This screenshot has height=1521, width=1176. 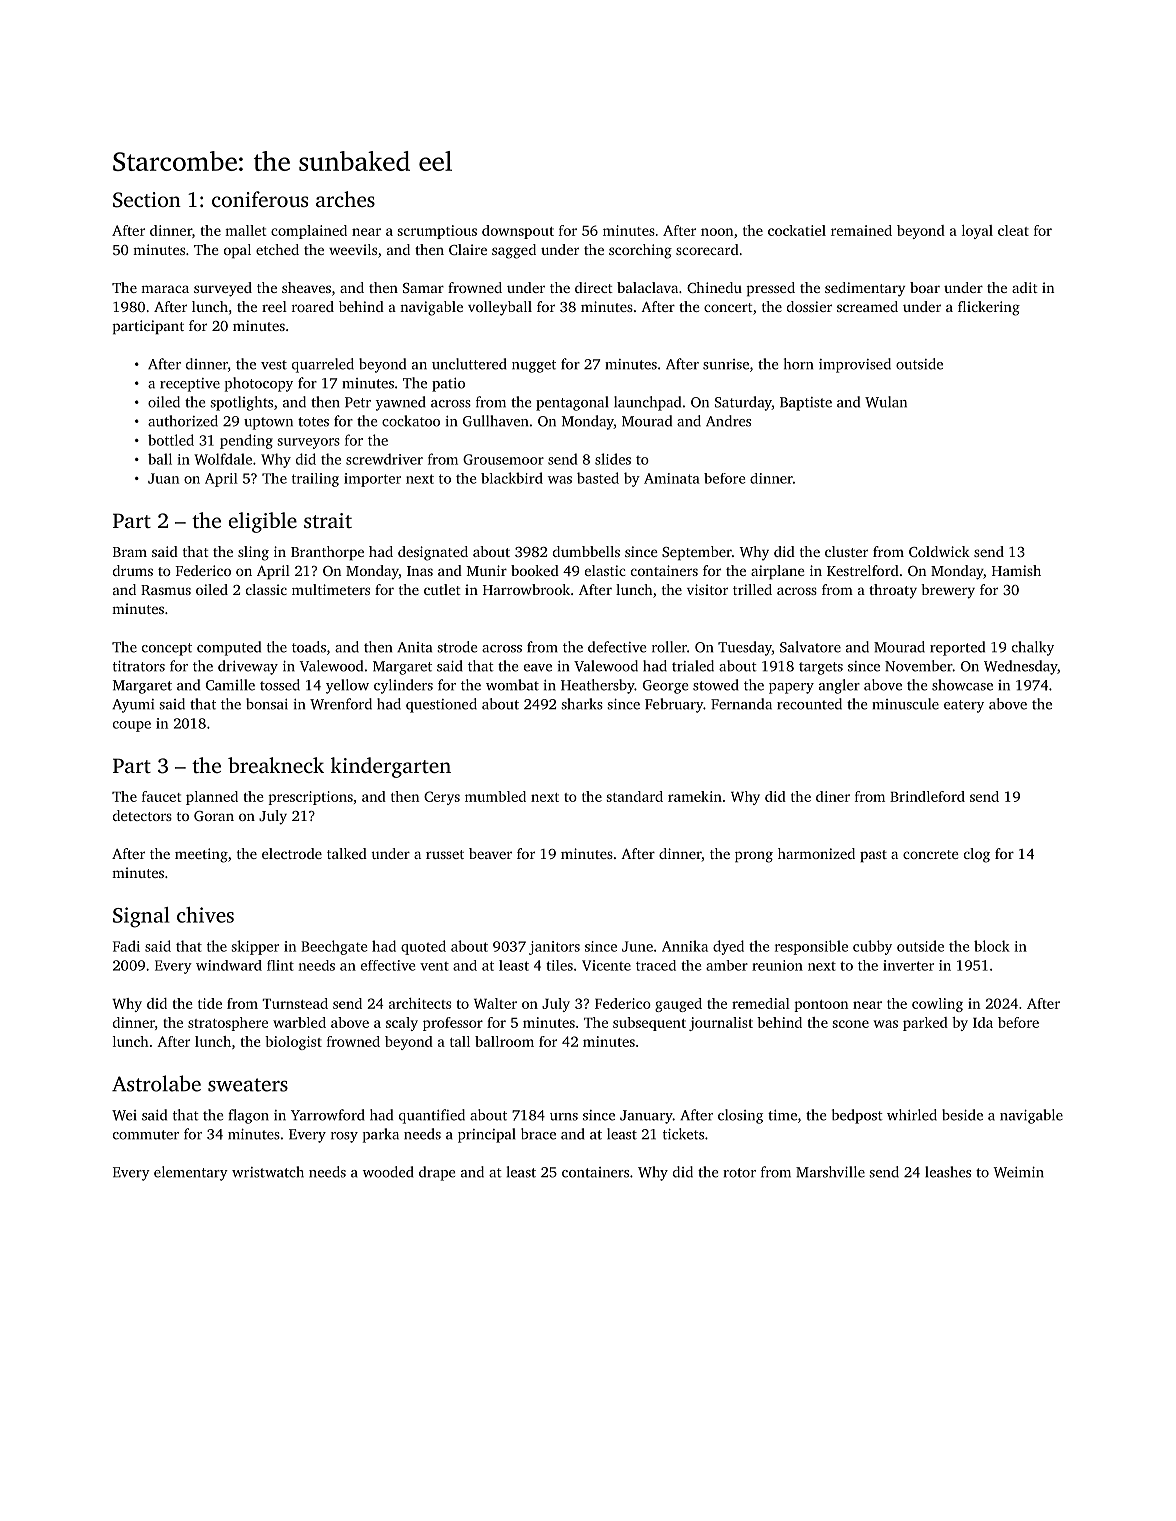 I want to click on computed, so click(x=229, y=648).
